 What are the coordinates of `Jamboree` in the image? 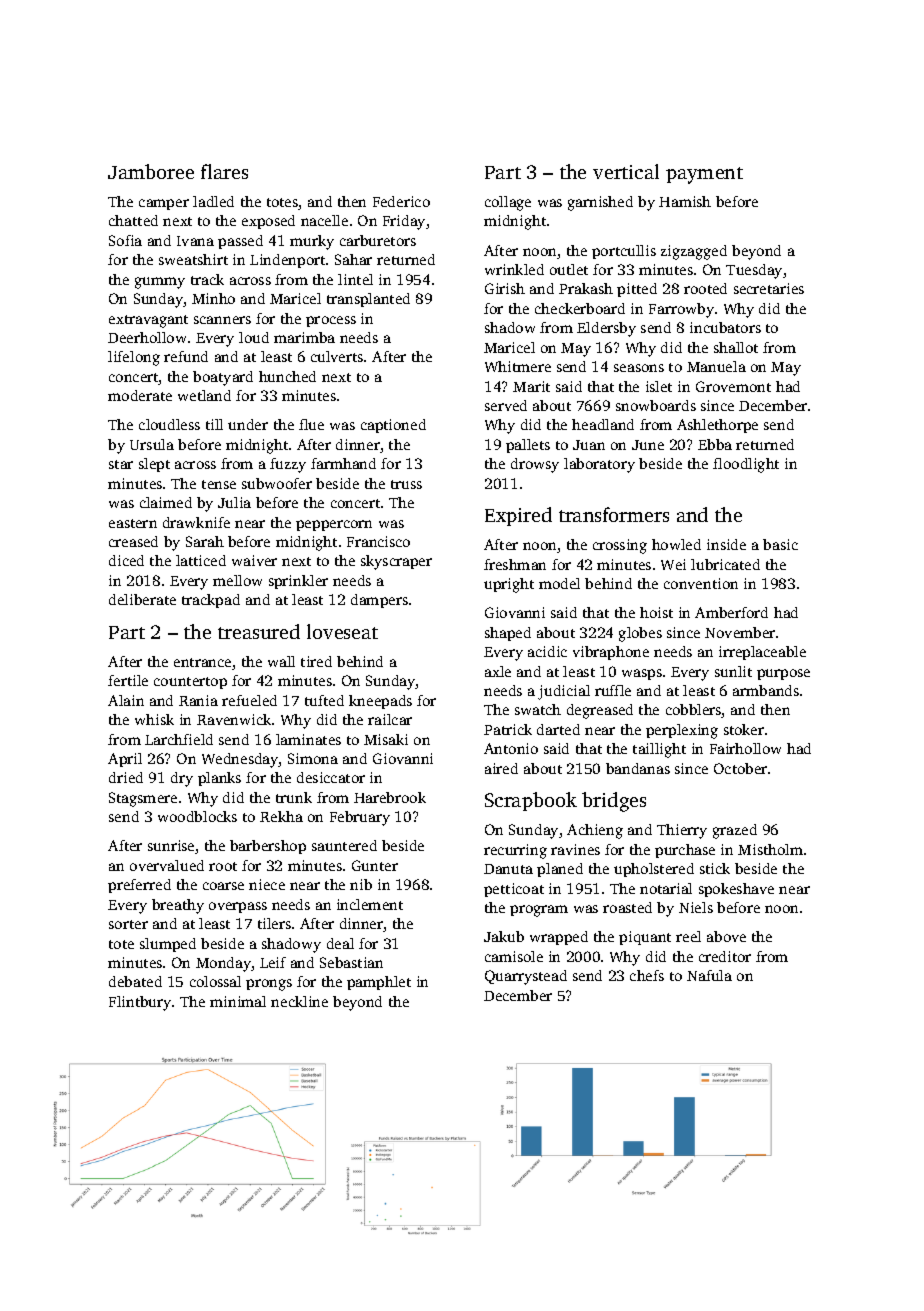 It's located at (151, 171).
